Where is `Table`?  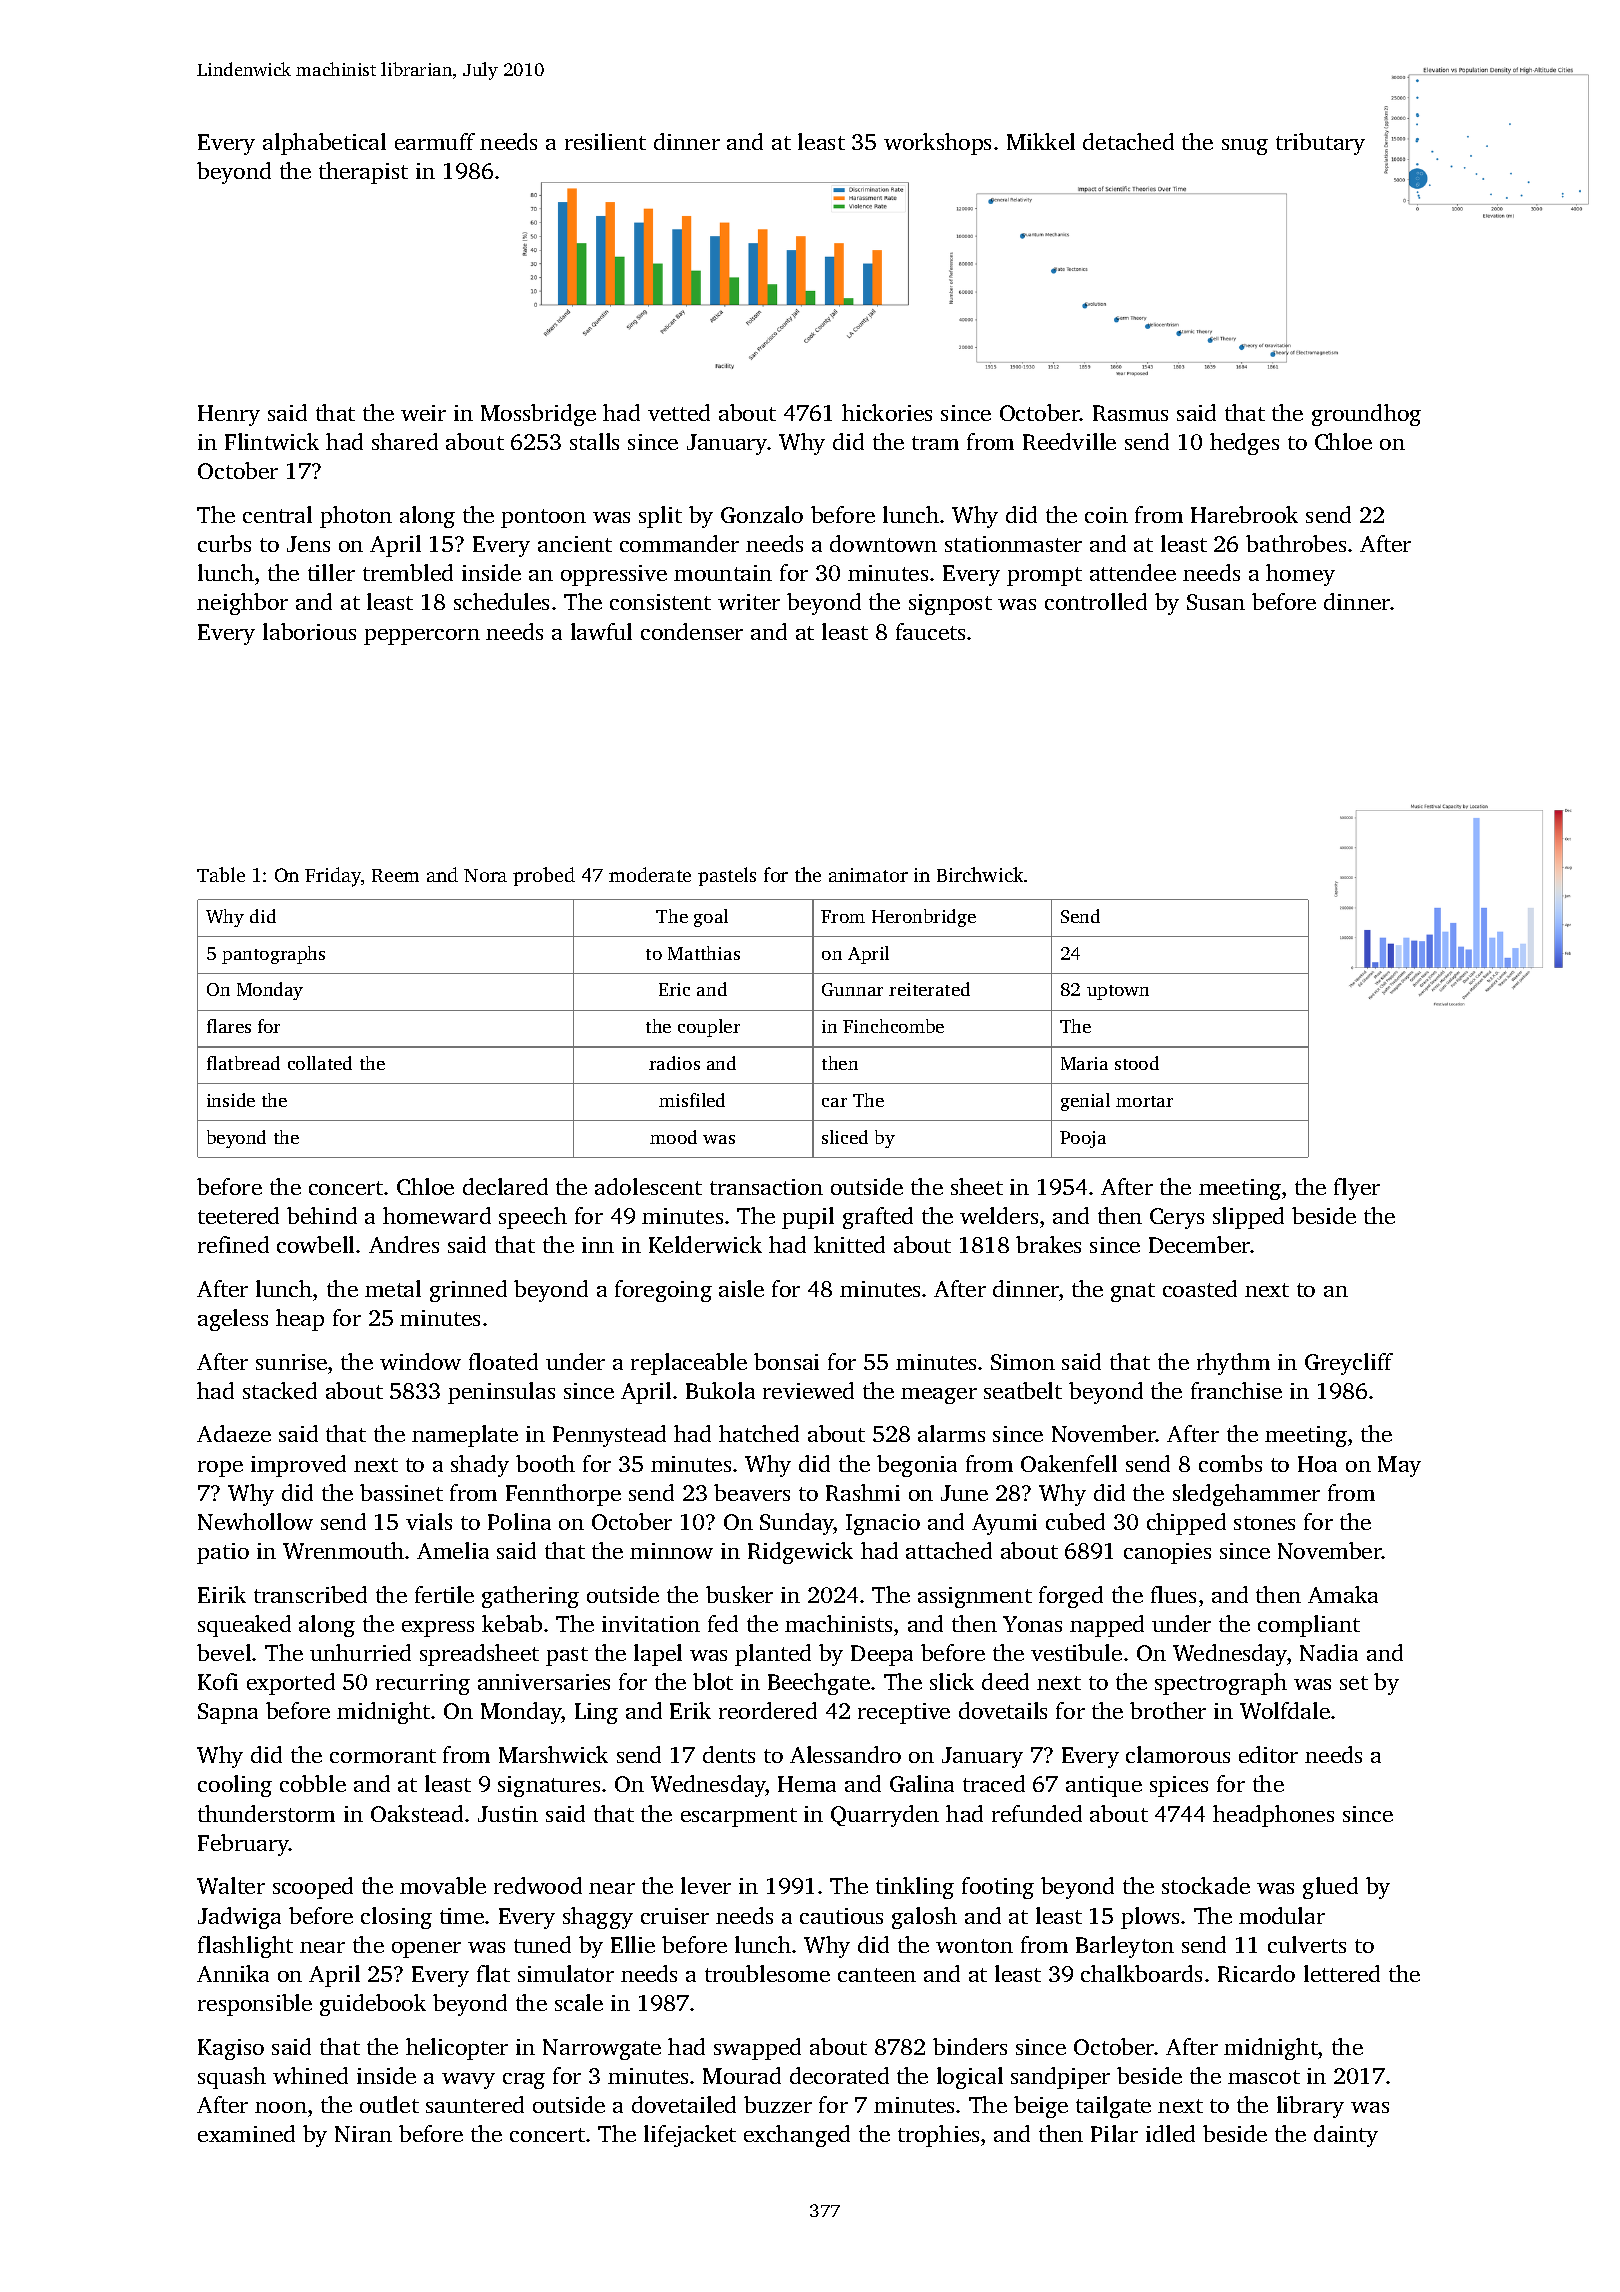 Table is located at coordinates (221, 874).
